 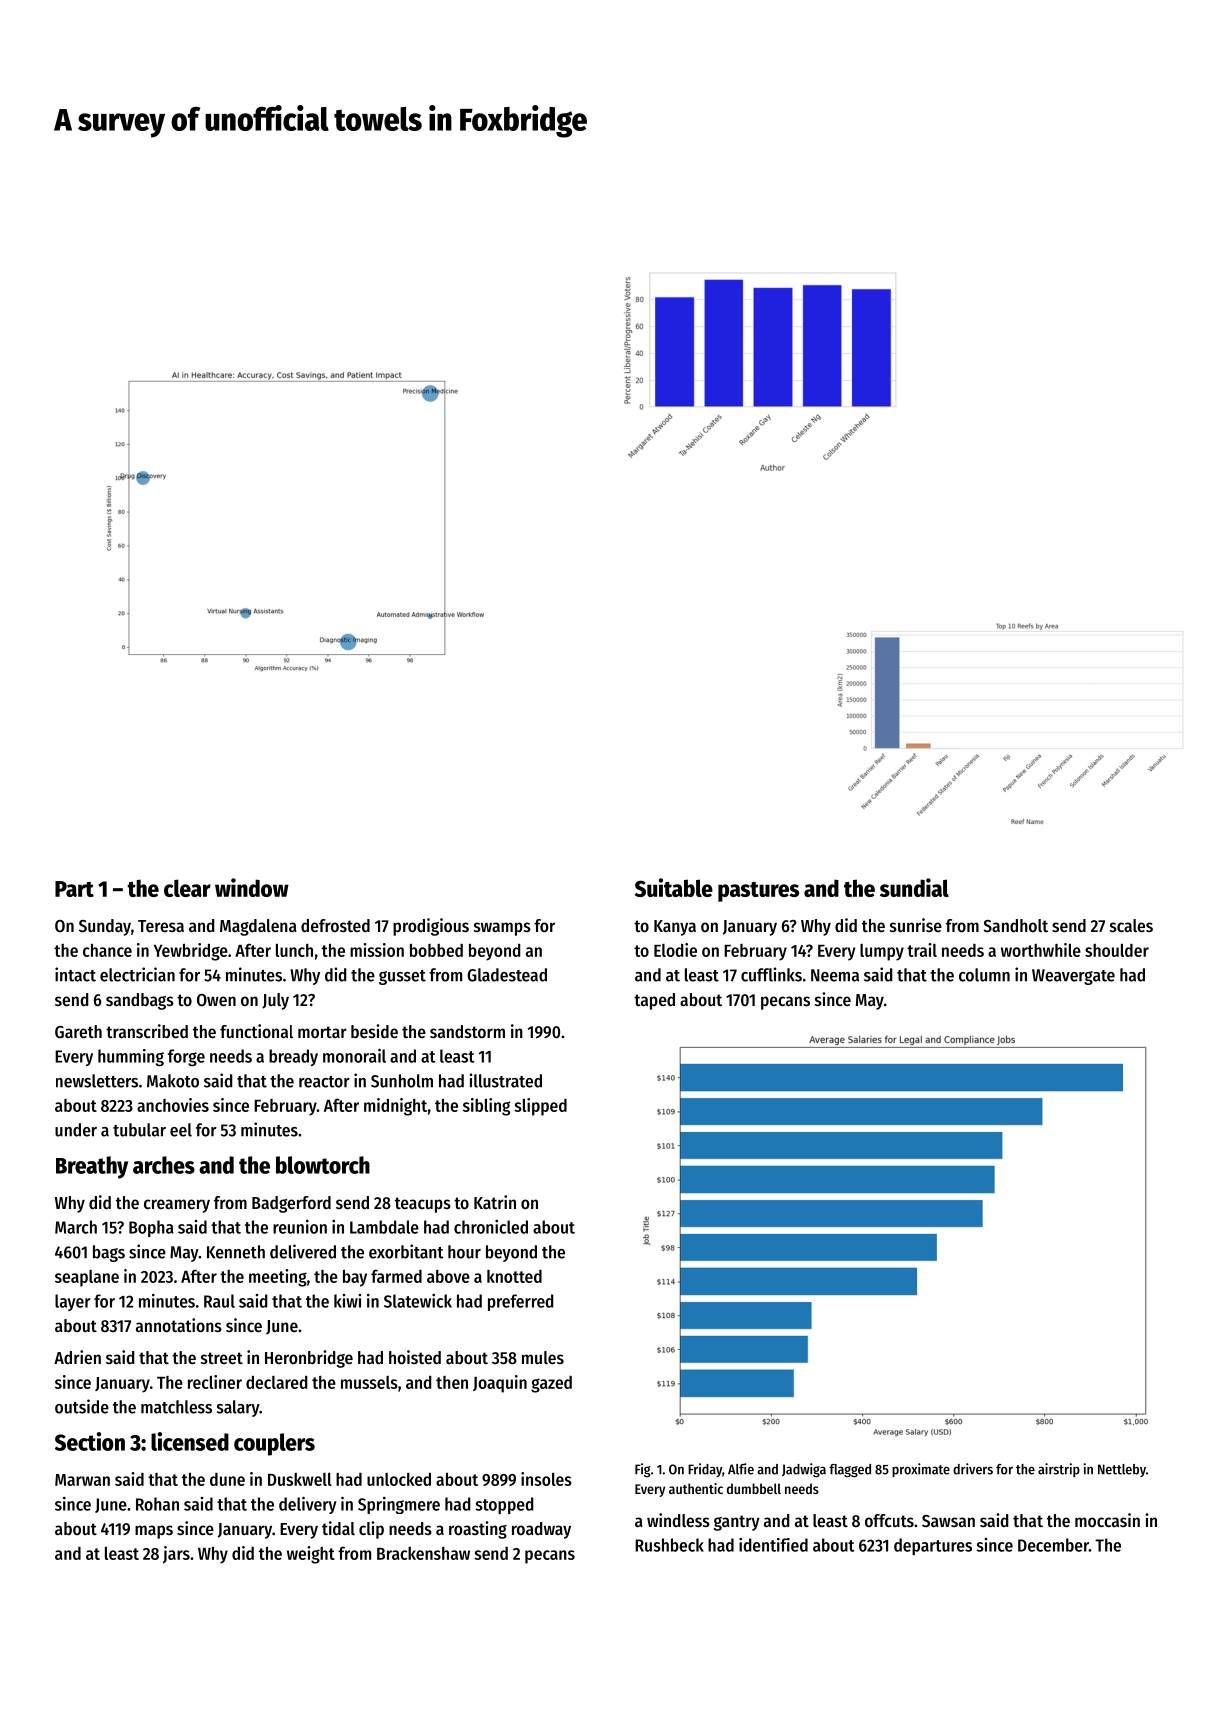 I want to click on preferred, so click(x=521, y=1302).
